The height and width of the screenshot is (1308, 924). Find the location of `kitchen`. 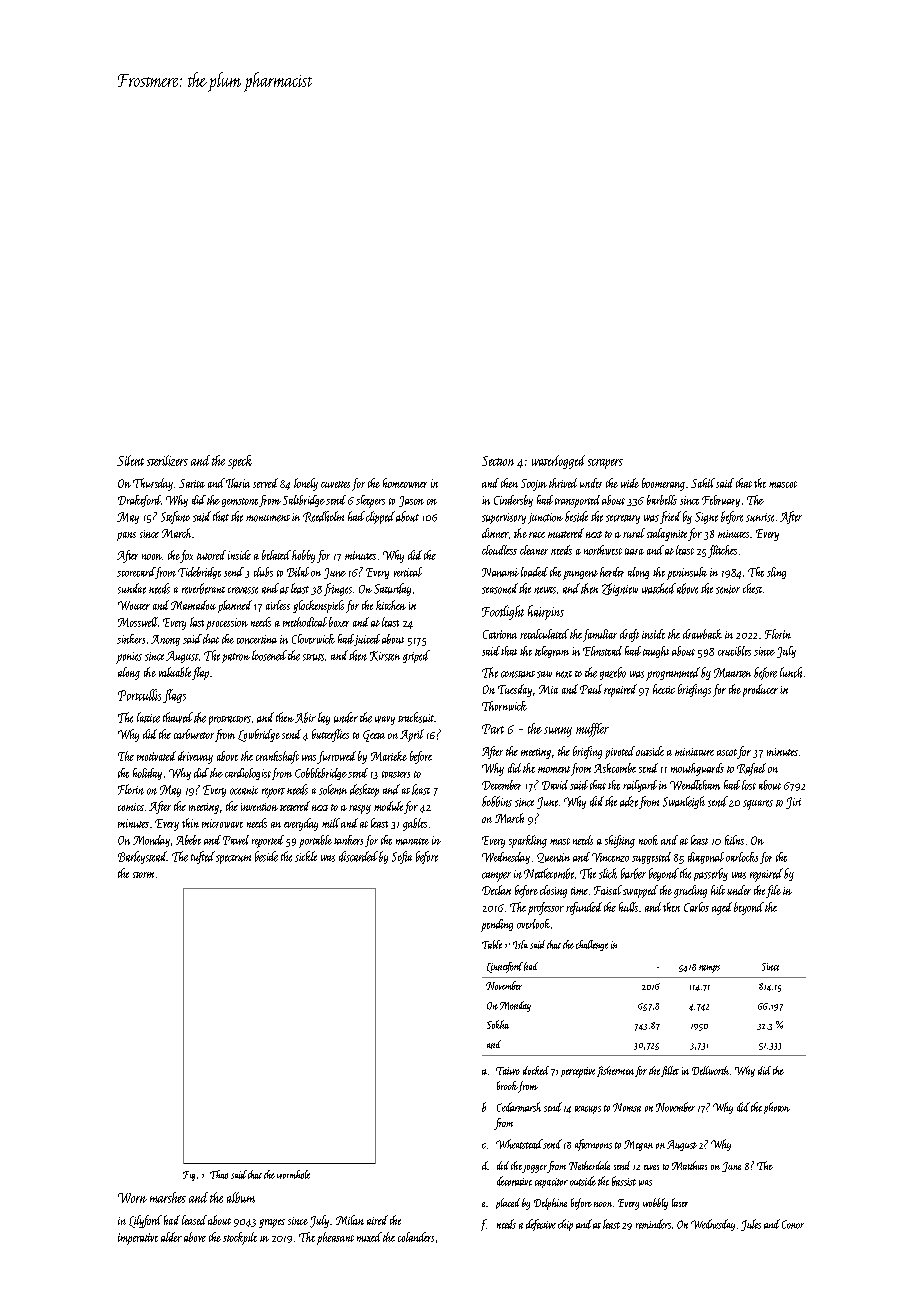

kitchen is located at coordinates (391, 605).
